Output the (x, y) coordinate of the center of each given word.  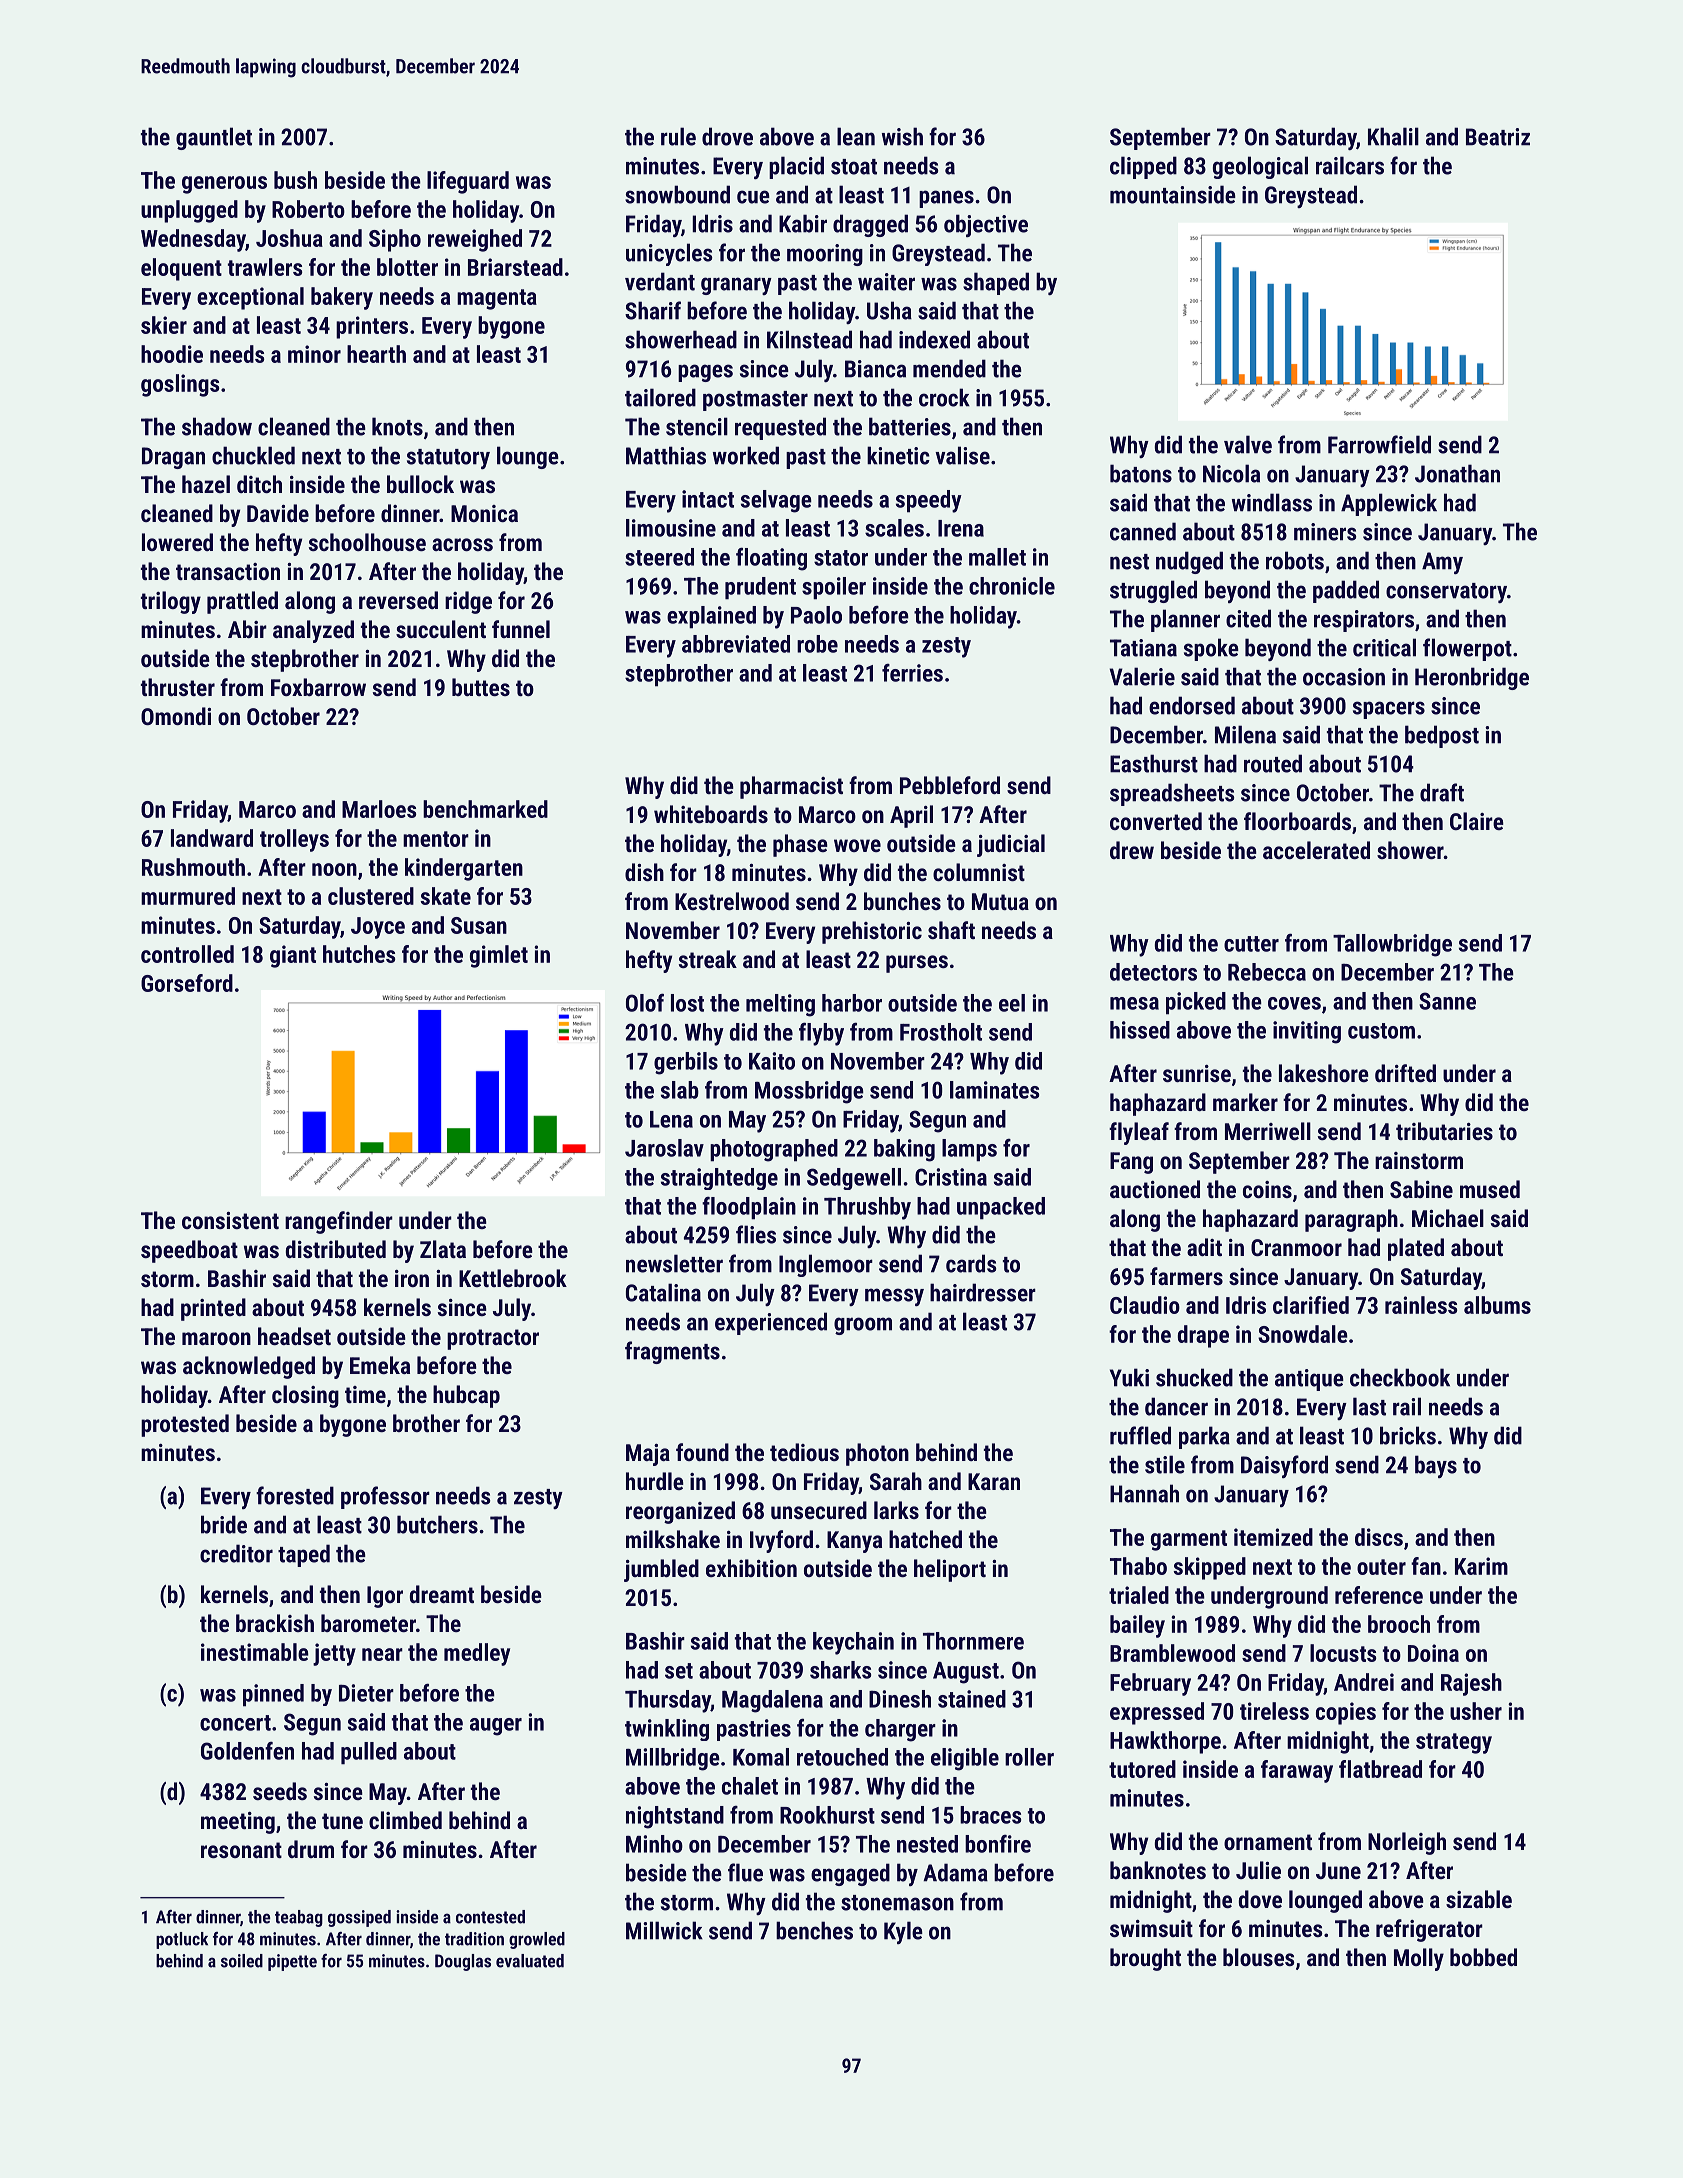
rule (678, 136)
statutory (448, 459)
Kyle (903, 1932)
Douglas (463, 1962)
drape (1203, 1336)
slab (680, 1090)
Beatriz (1498, 137)
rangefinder (339, 1222)
